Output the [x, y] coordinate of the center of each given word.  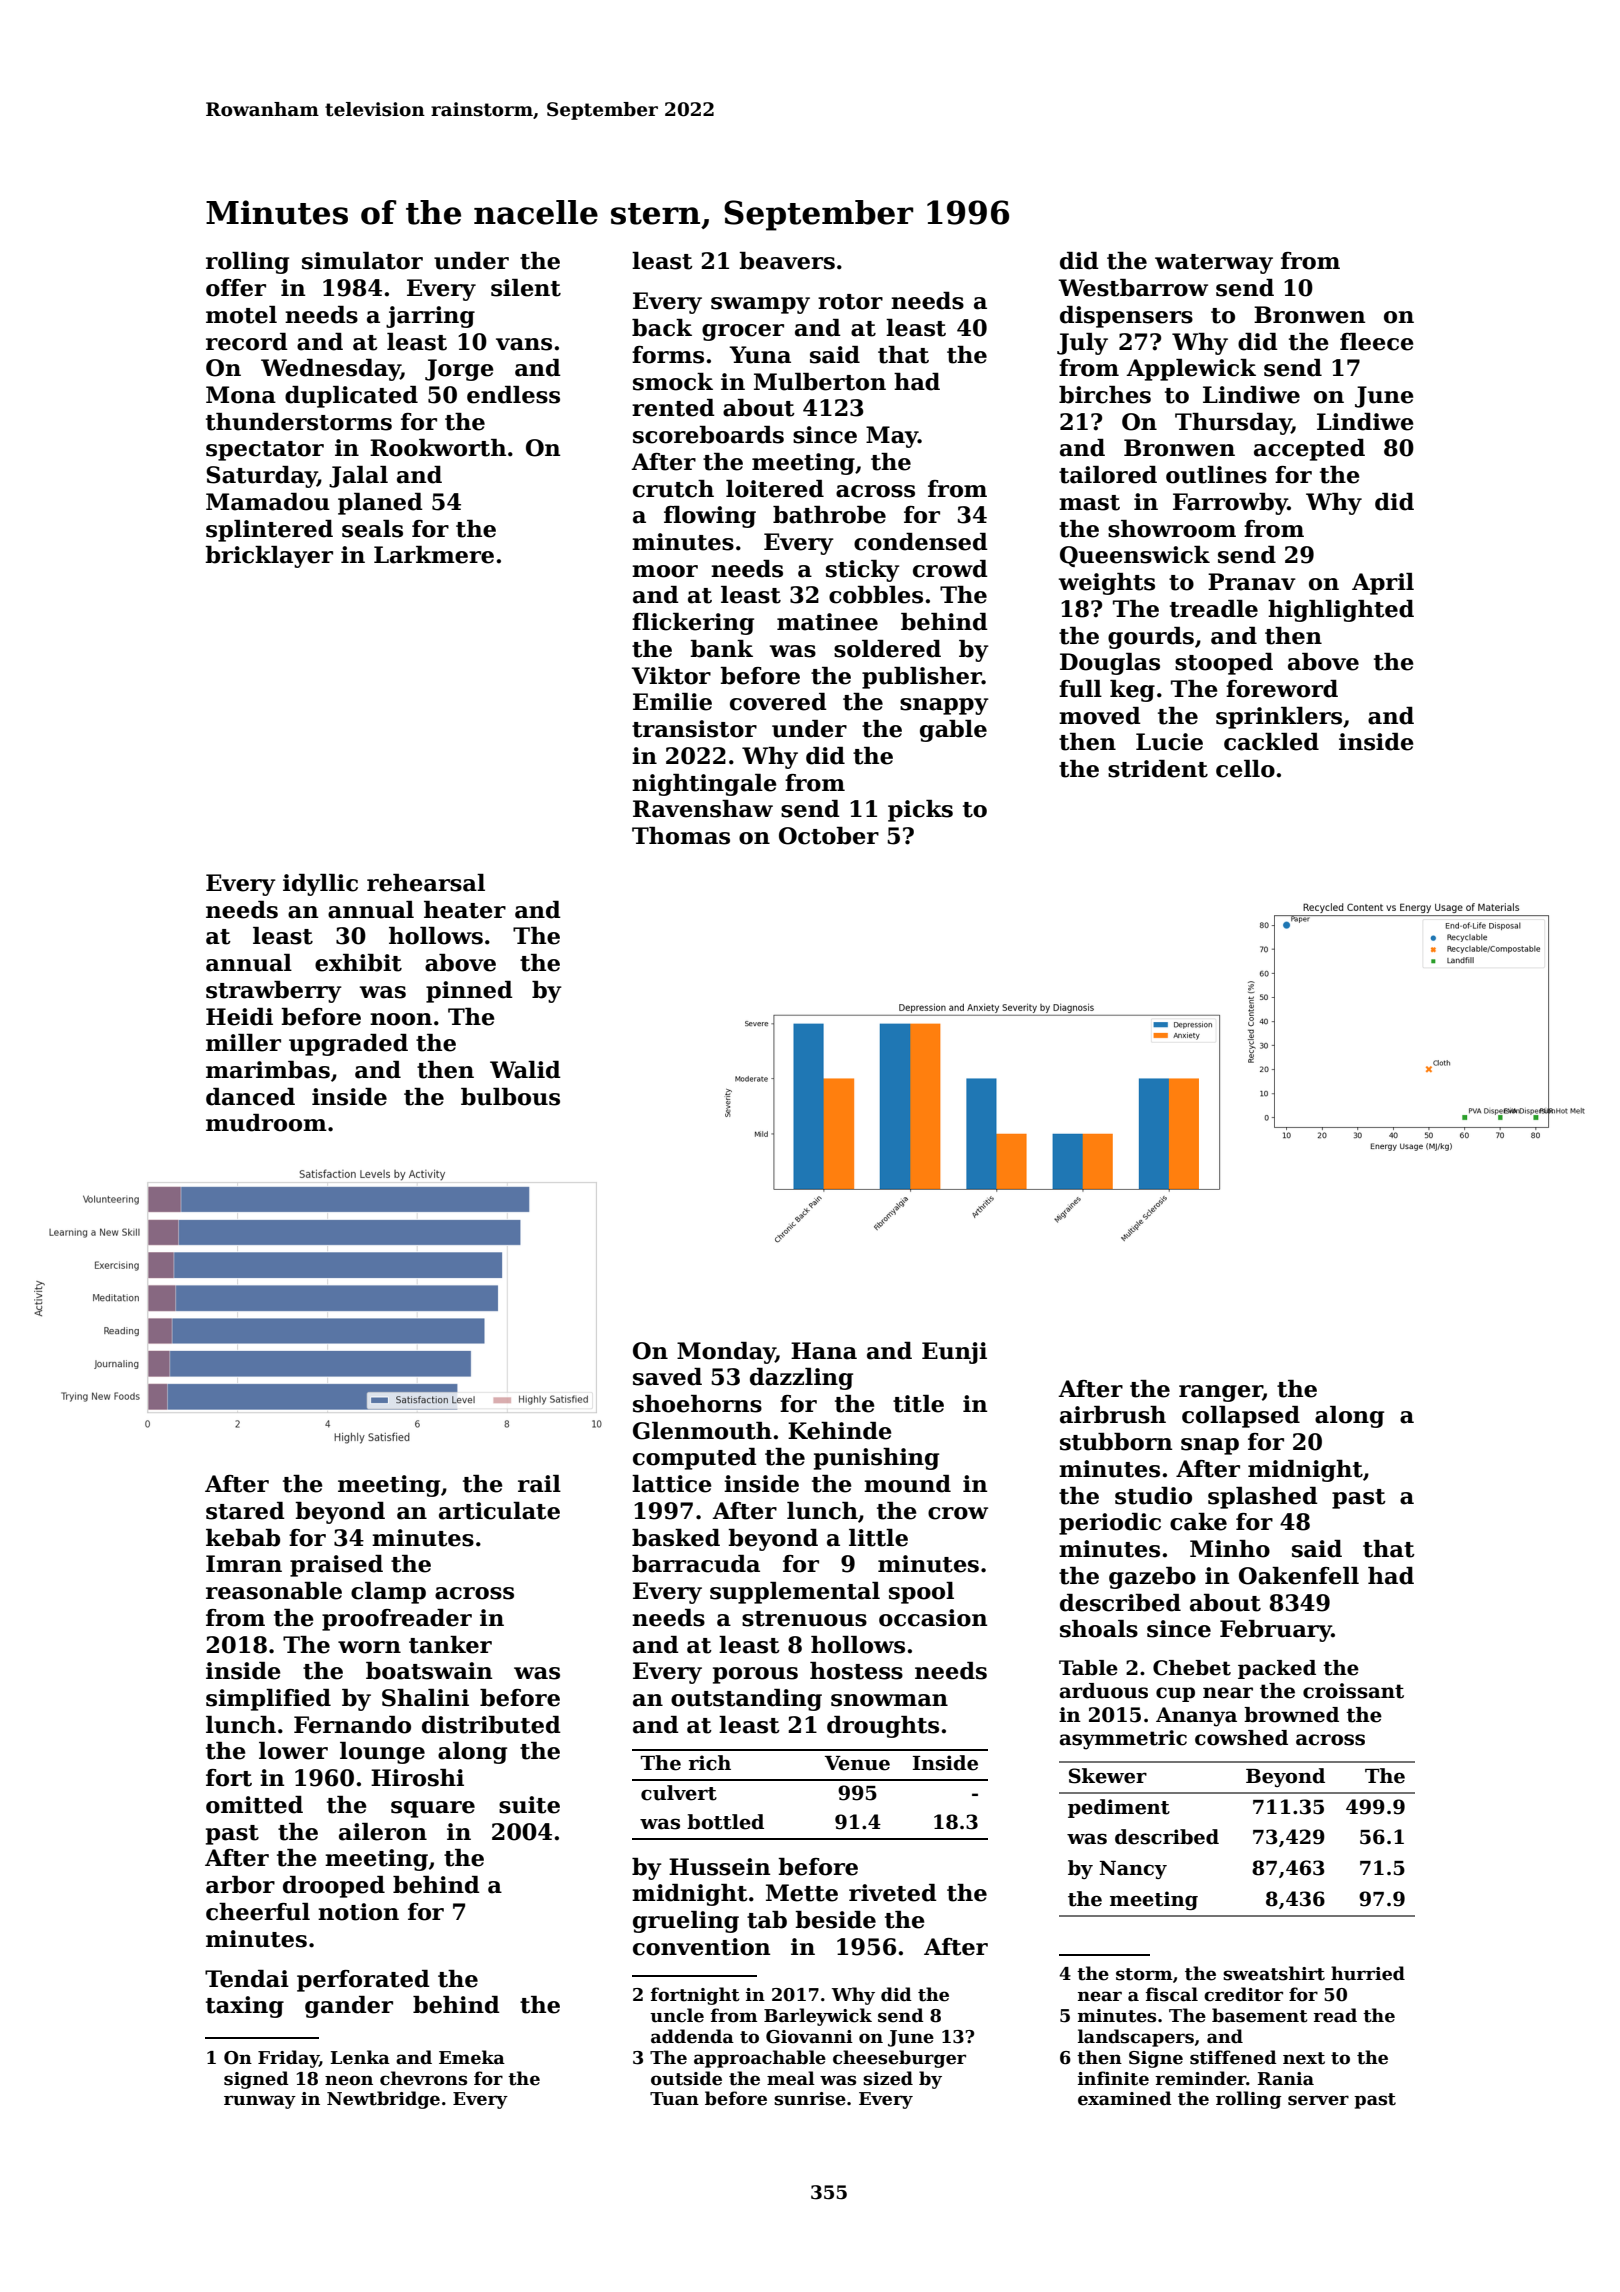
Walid [525, 1070]
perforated [363, 1981]
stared [245, 1511]
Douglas [1110, 664]
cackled [1271, 742]
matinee [827, 622]
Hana [824, 1351]
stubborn [1116, 1442]
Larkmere [434, 555]
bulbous [510, 1097]
